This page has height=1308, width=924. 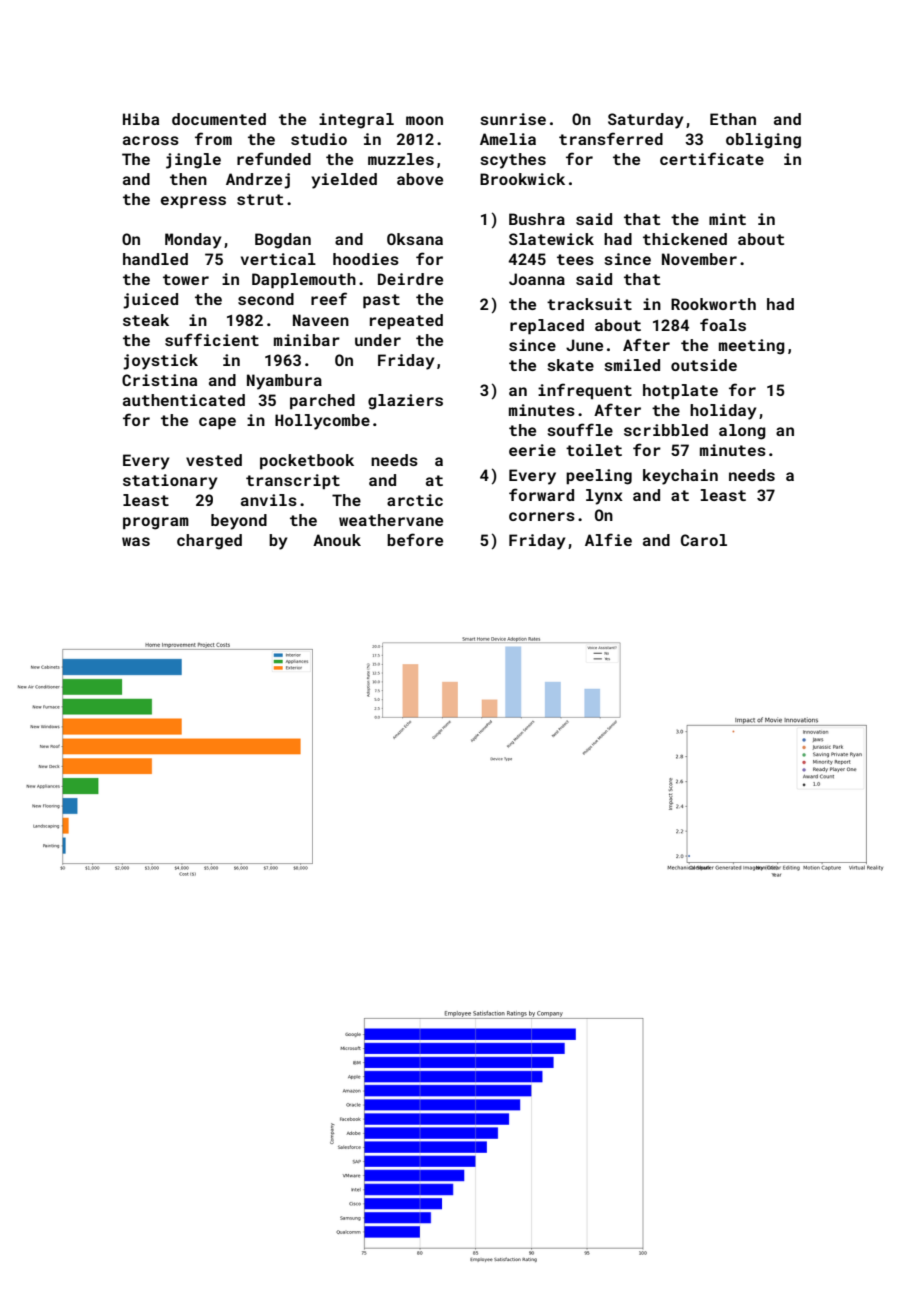 I want to click on arctic, so click(x=415, y=500).
